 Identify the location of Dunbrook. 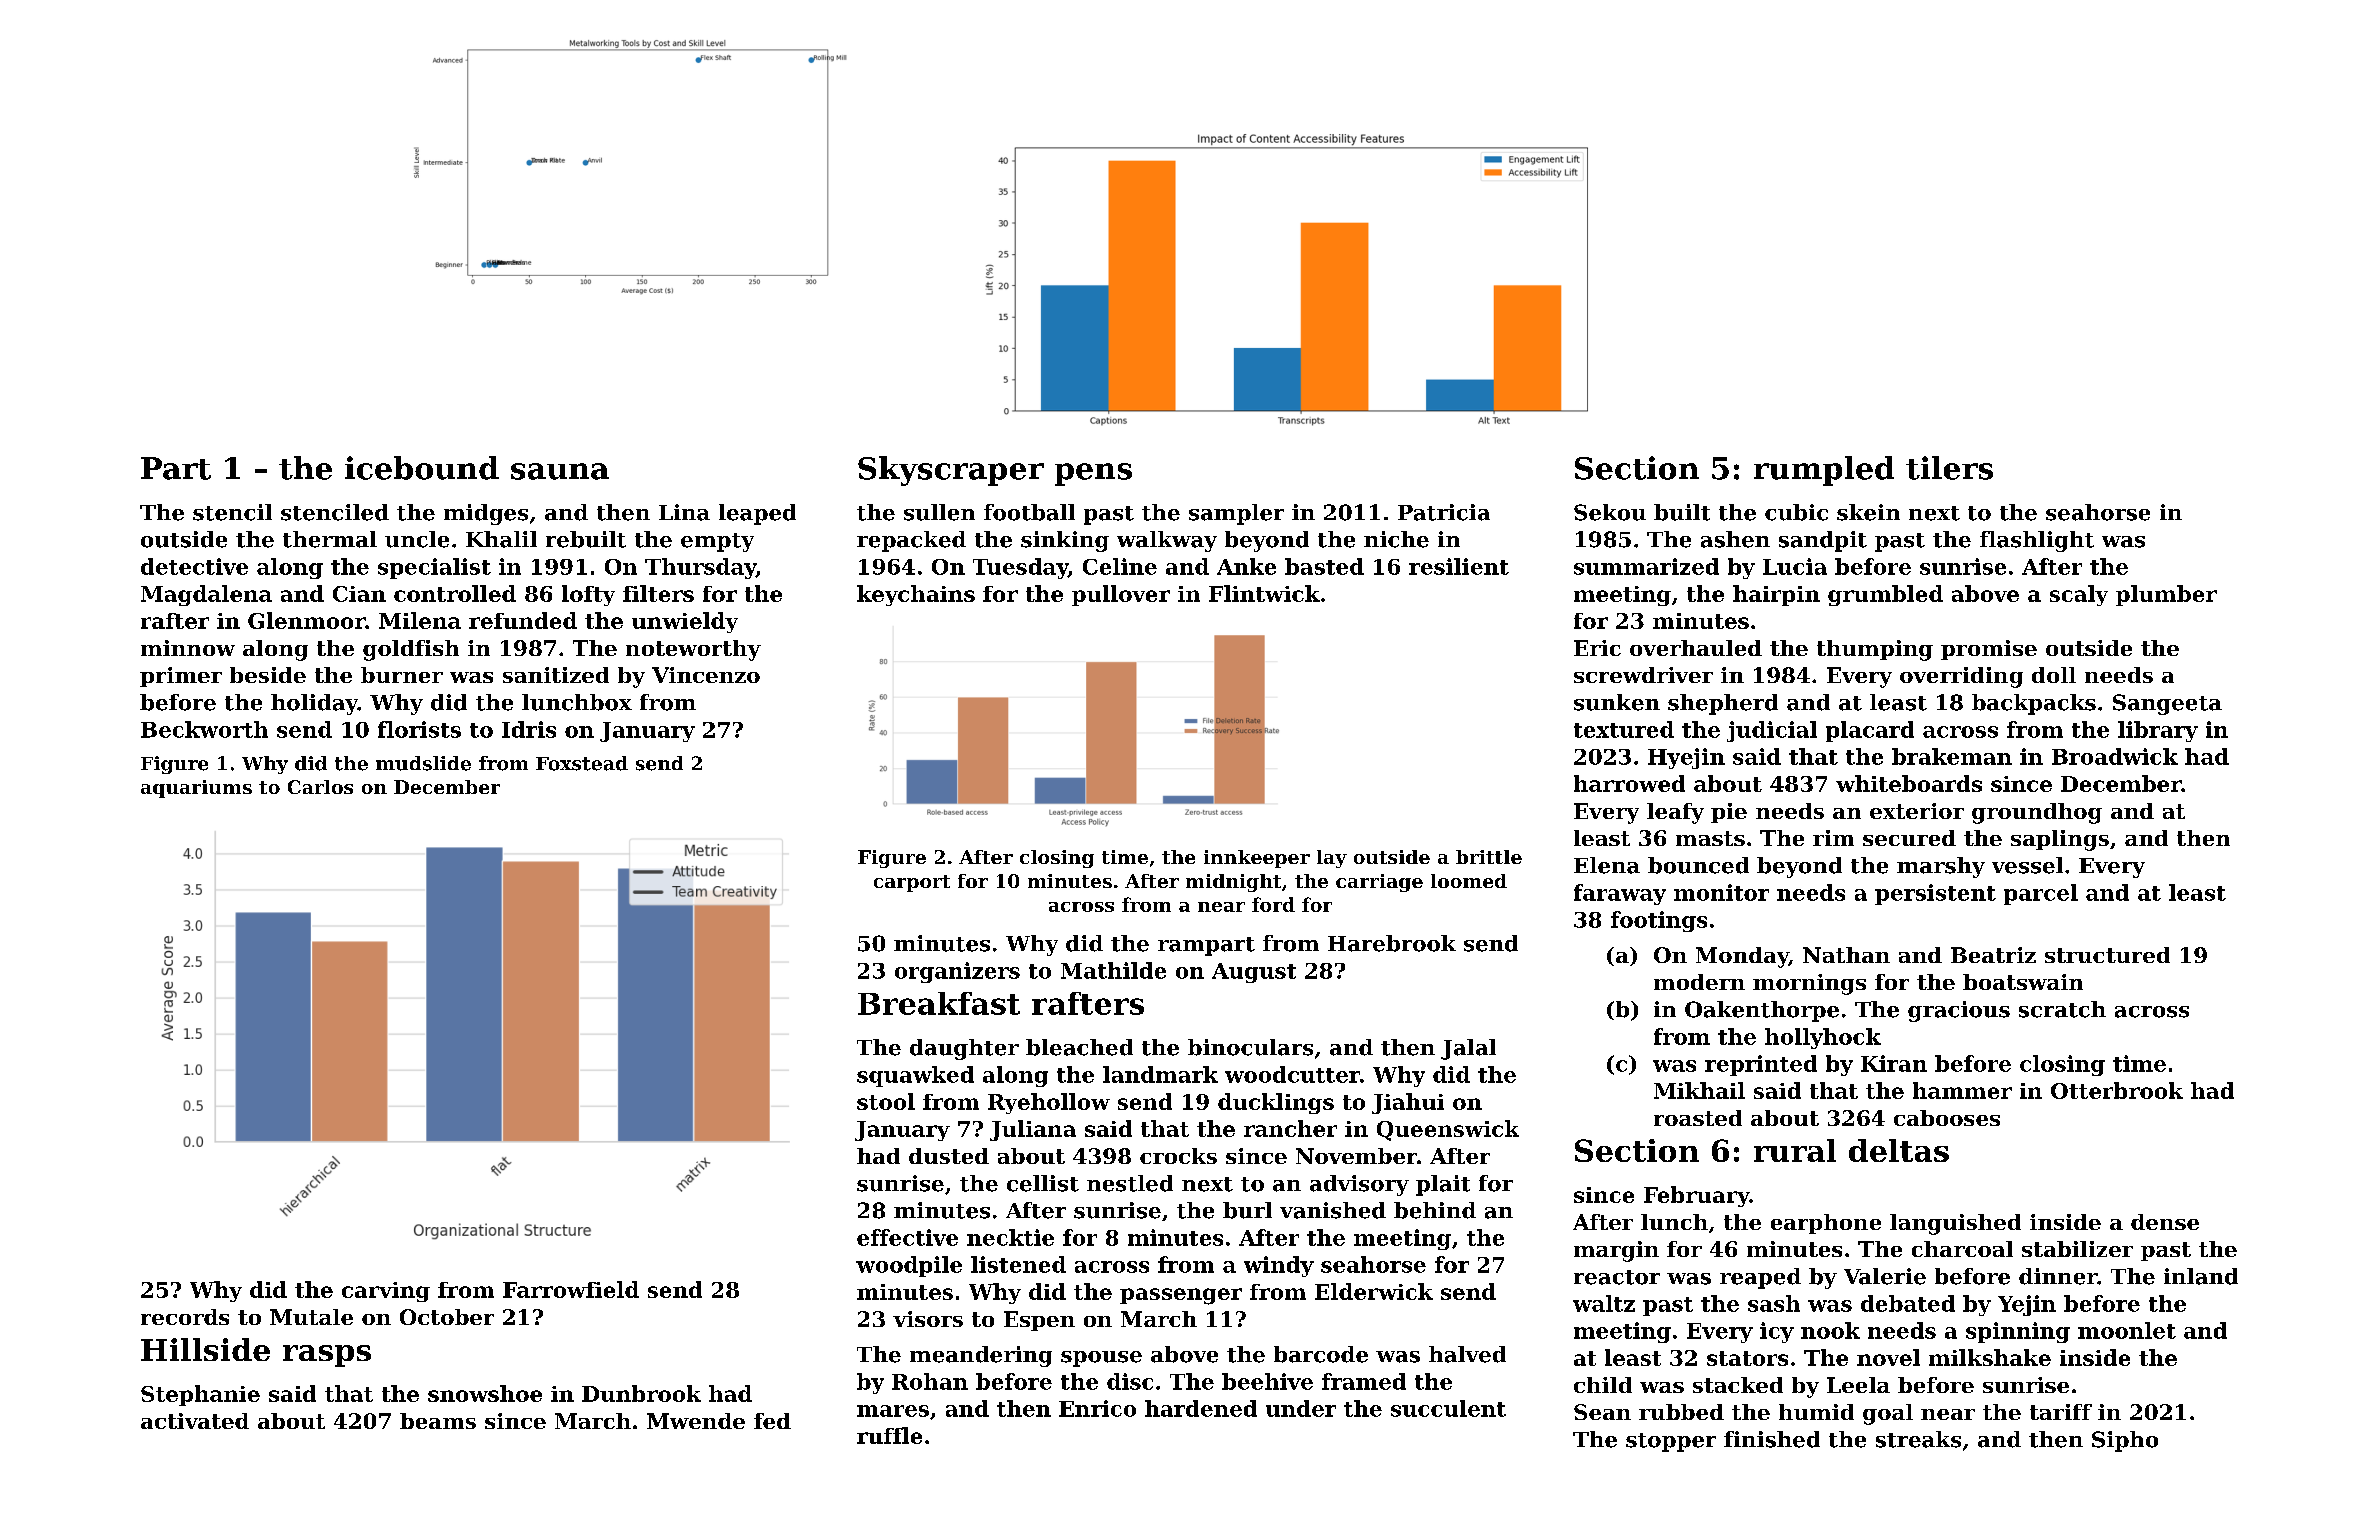
(641, 1393).
